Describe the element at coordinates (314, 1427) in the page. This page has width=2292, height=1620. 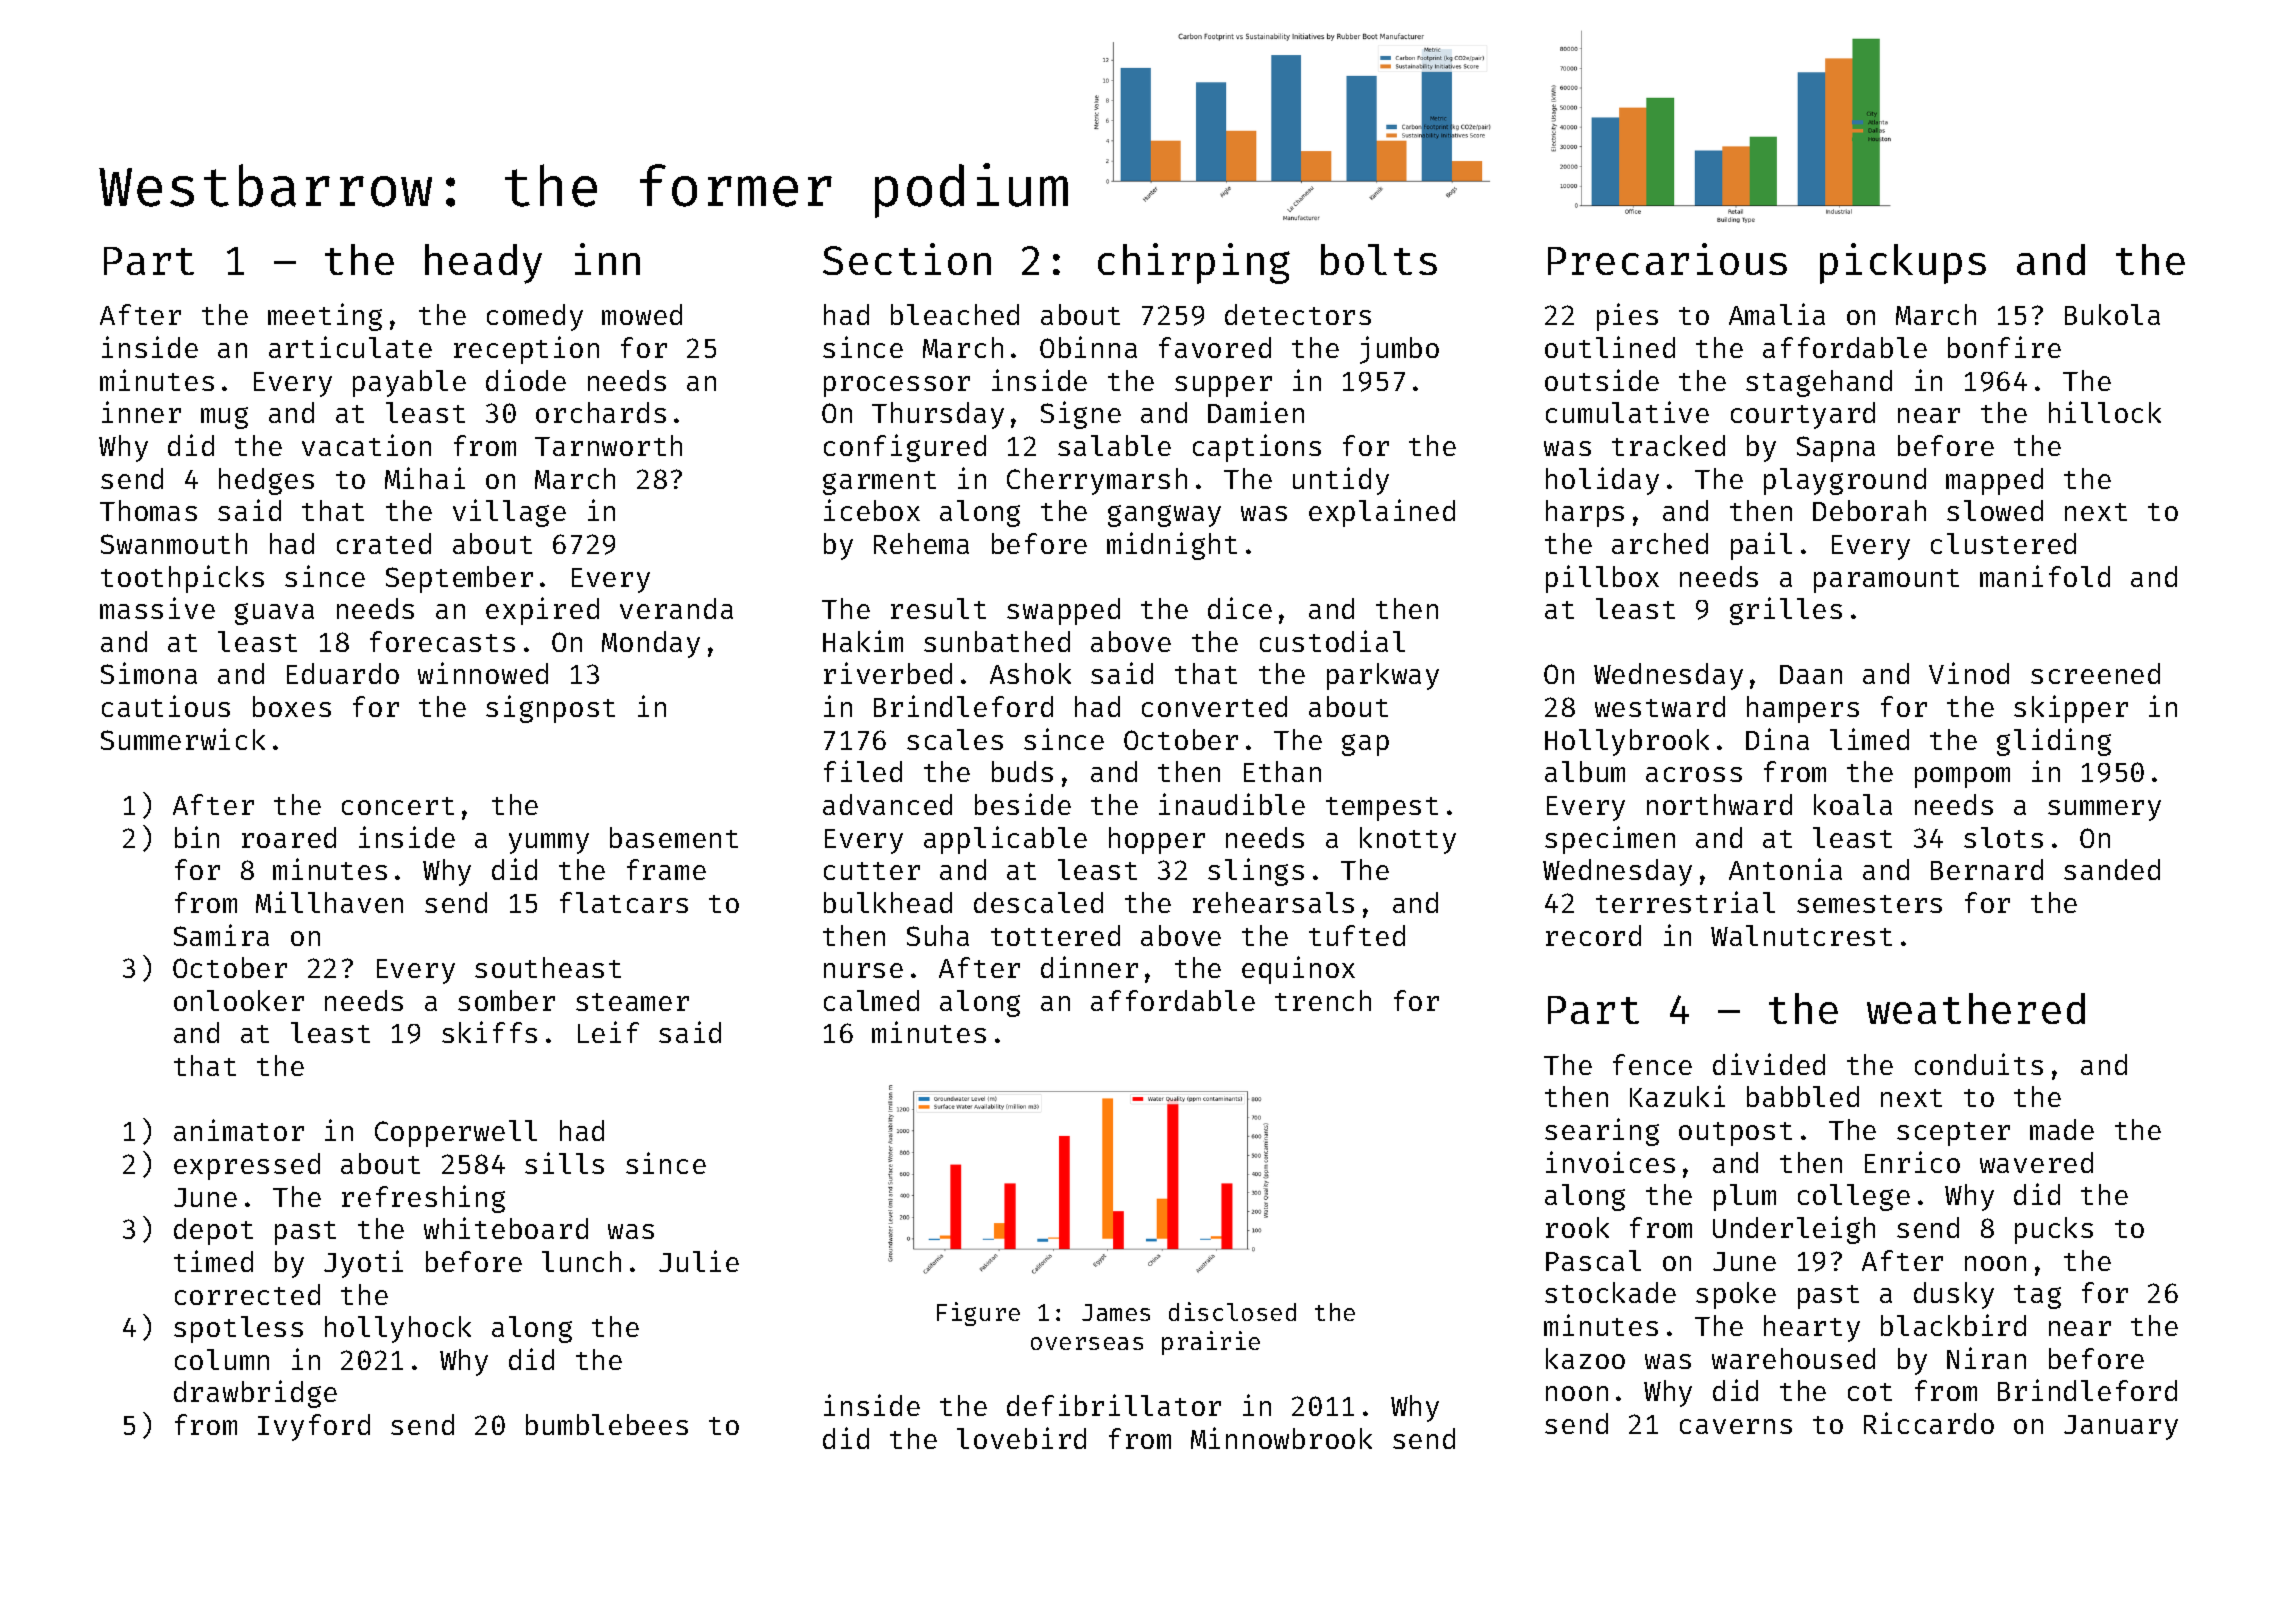
I see `Ivyford` at that location.
